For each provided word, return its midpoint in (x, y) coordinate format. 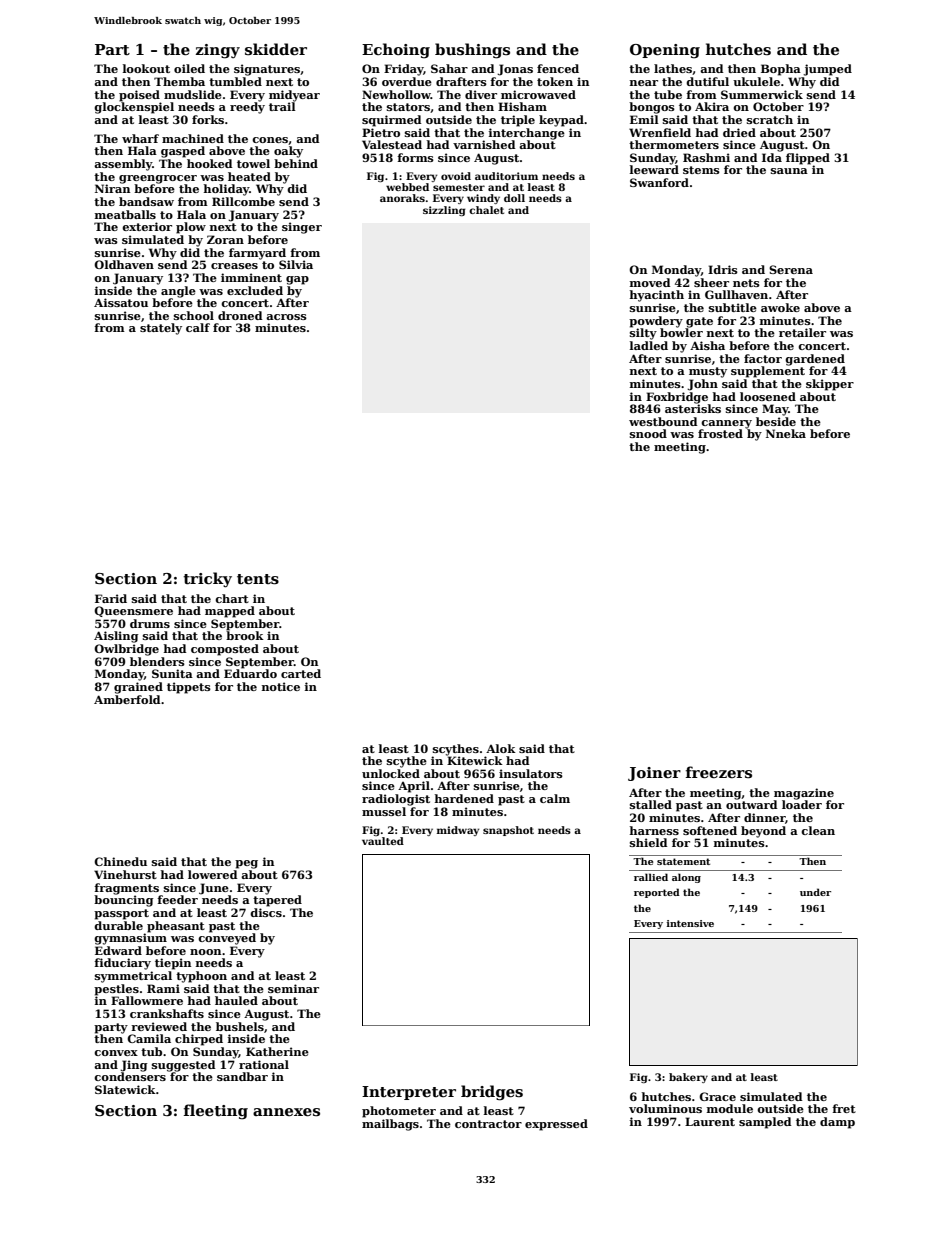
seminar (293, 988)
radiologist (396, 800)
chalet (486, 210)
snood (648, 433)
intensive (690, 923)
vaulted (383, 841)
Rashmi (706, 157)
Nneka (786, 433)
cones (270, 140)
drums (150, 623)
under (815, 892)
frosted (720, 433)
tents (258, 579)
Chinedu (120, 861)
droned (240, 315)
